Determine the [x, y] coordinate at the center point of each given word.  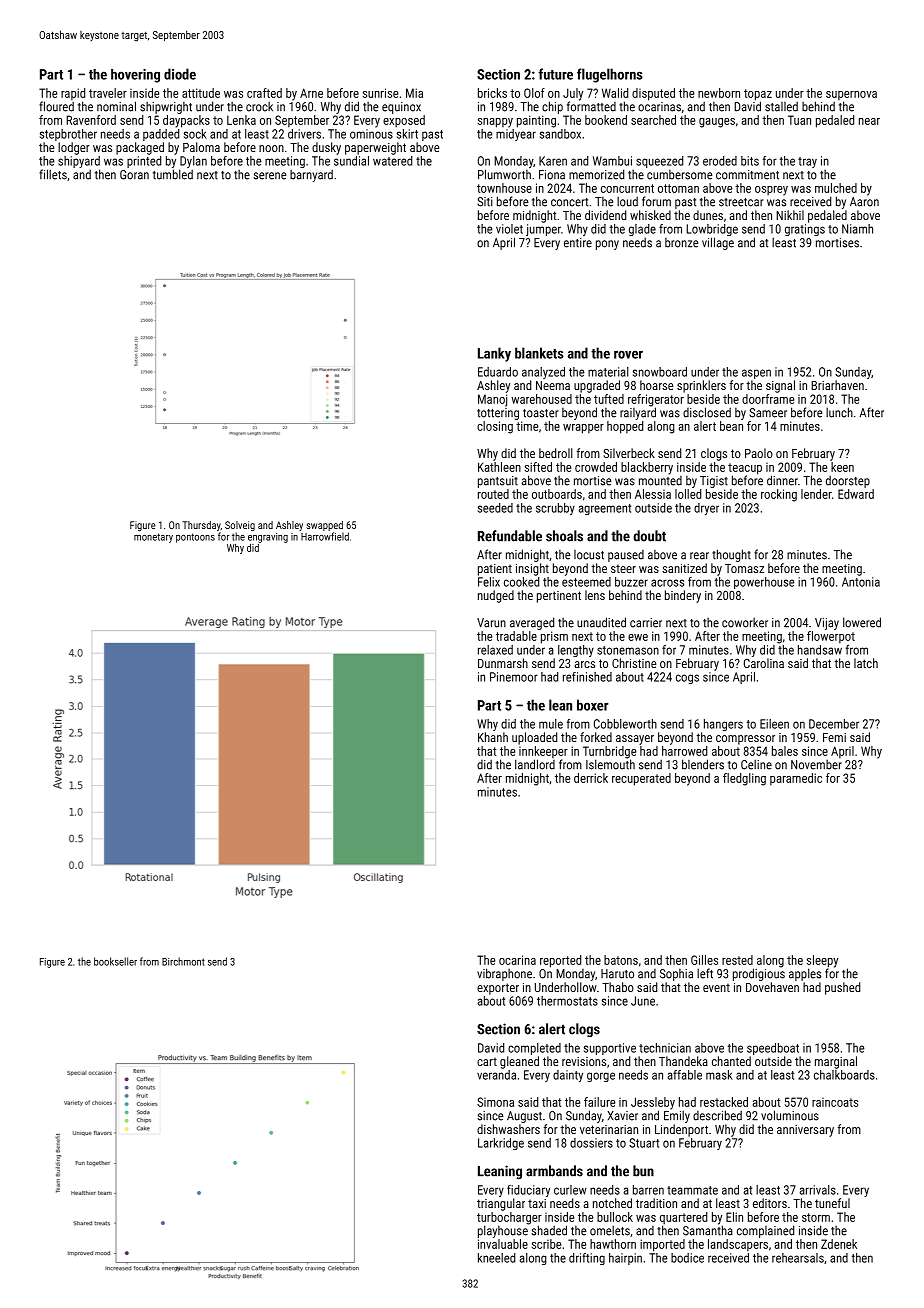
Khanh [493, 737]
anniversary [805, 1131]
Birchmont [183, 961]
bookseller [115, 961]
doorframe [768, 399]
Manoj [492, 400]
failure [599, 1102]
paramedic [796, 779]
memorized [596, 174]
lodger [74, 148]
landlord [535, 764]
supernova [851, 95]
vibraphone [504, 974]
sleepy [822, 961]
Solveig [240, 526]
